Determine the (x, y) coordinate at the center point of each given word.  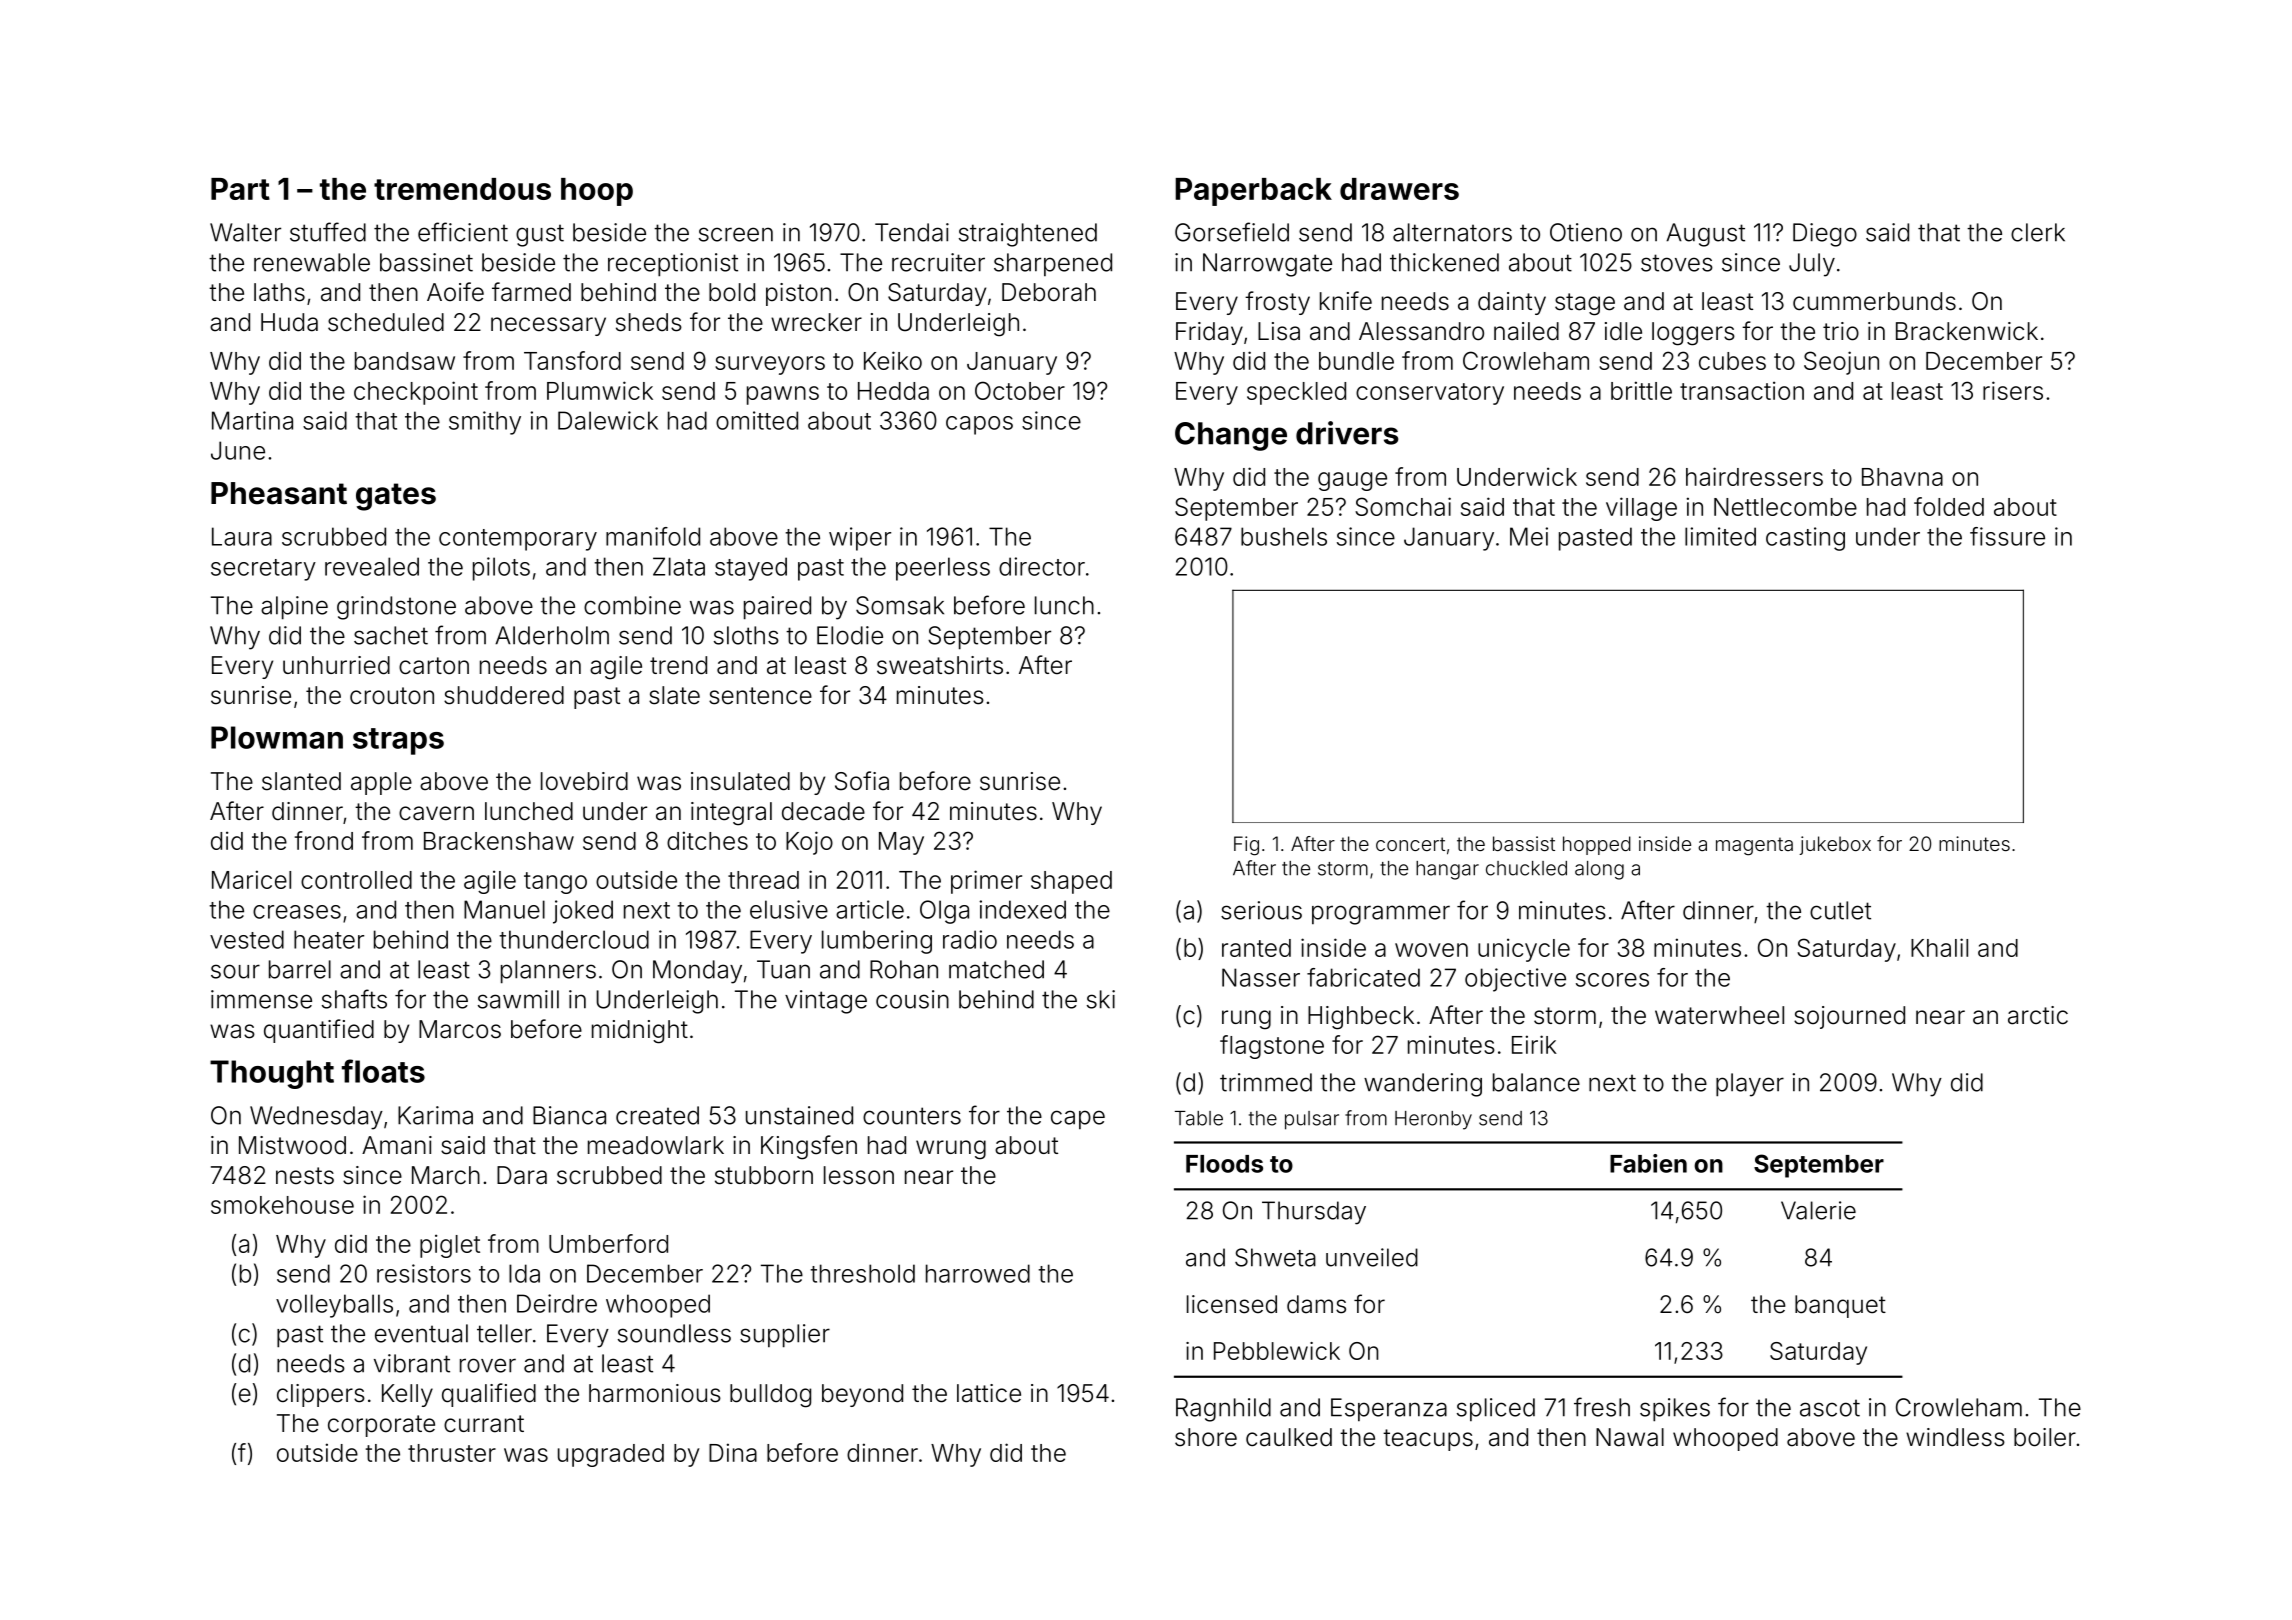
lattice (989, 1393)
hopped (1597, 845)
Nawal (1630, 1437)
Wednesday (316, 1118)
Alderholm (552, 635)
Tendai (912, 232)
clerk (2038, 232)
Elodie (850, 635)
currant (484, 1424)
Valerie (1818, 1210)
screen (736, 234)
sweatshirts (940, 665)
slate (674, 695)
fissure (2007, 536)
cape (1078, 1119)
